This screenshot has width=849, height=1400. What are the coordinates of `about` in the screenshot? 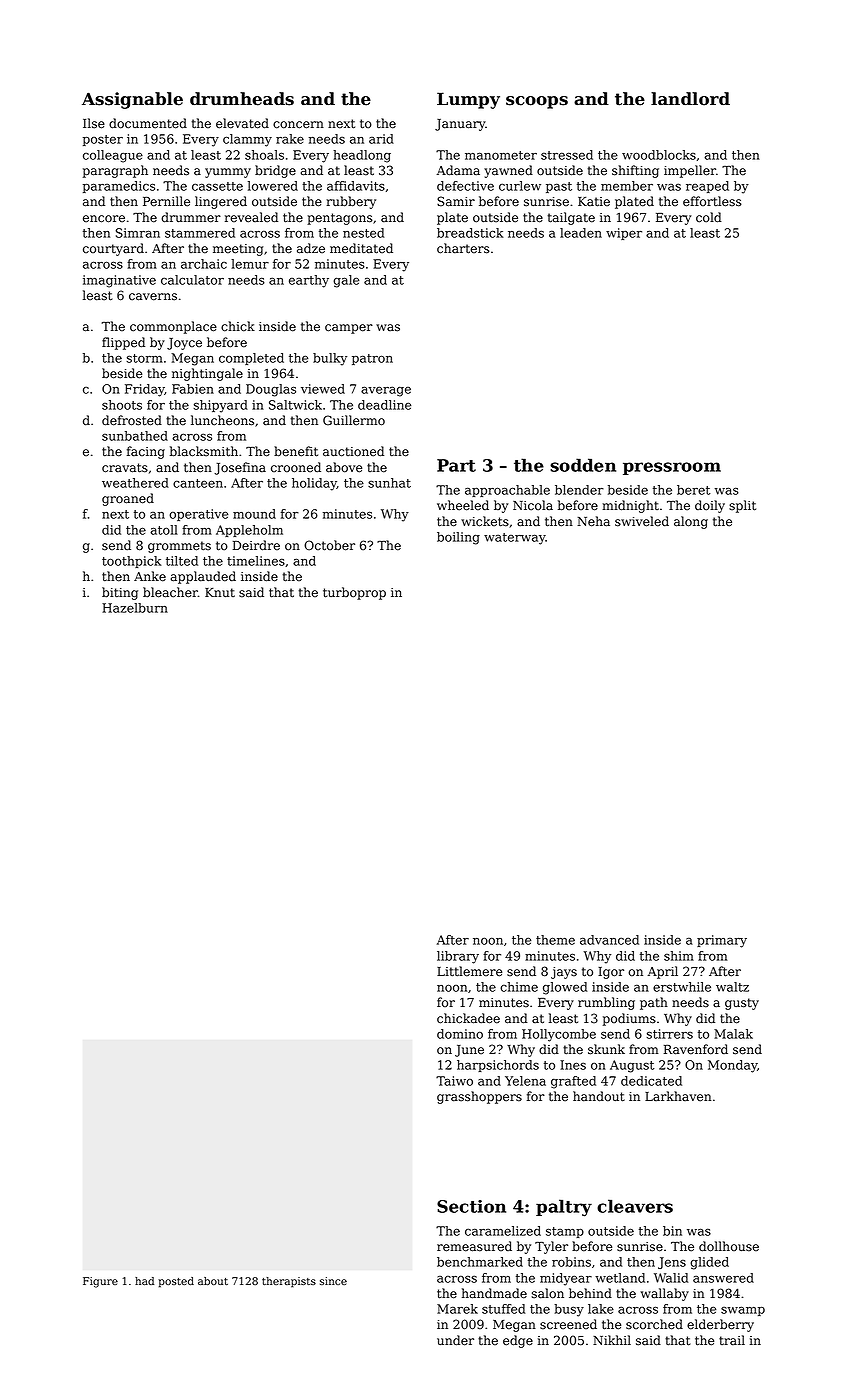 It's located at (213, 1281).
